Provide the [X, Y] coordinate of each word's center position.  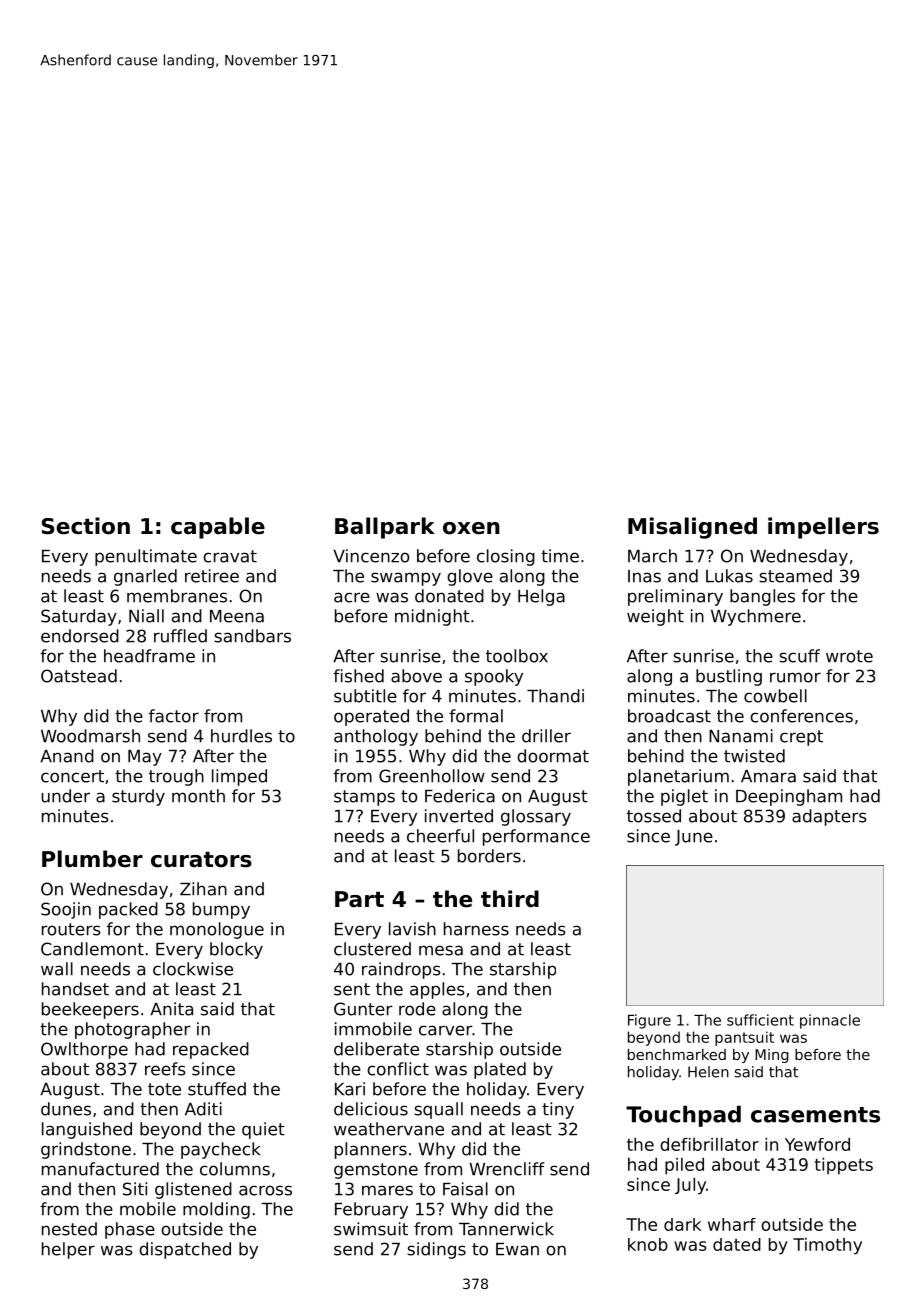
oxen [471, 528]
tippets [844, 1166]
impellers [823, 528]
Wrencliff [507, 1169]
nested [69, 1229]
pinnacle [830, 1021]
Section [86, 526]
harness [476, 929]
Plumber [92, 859]
